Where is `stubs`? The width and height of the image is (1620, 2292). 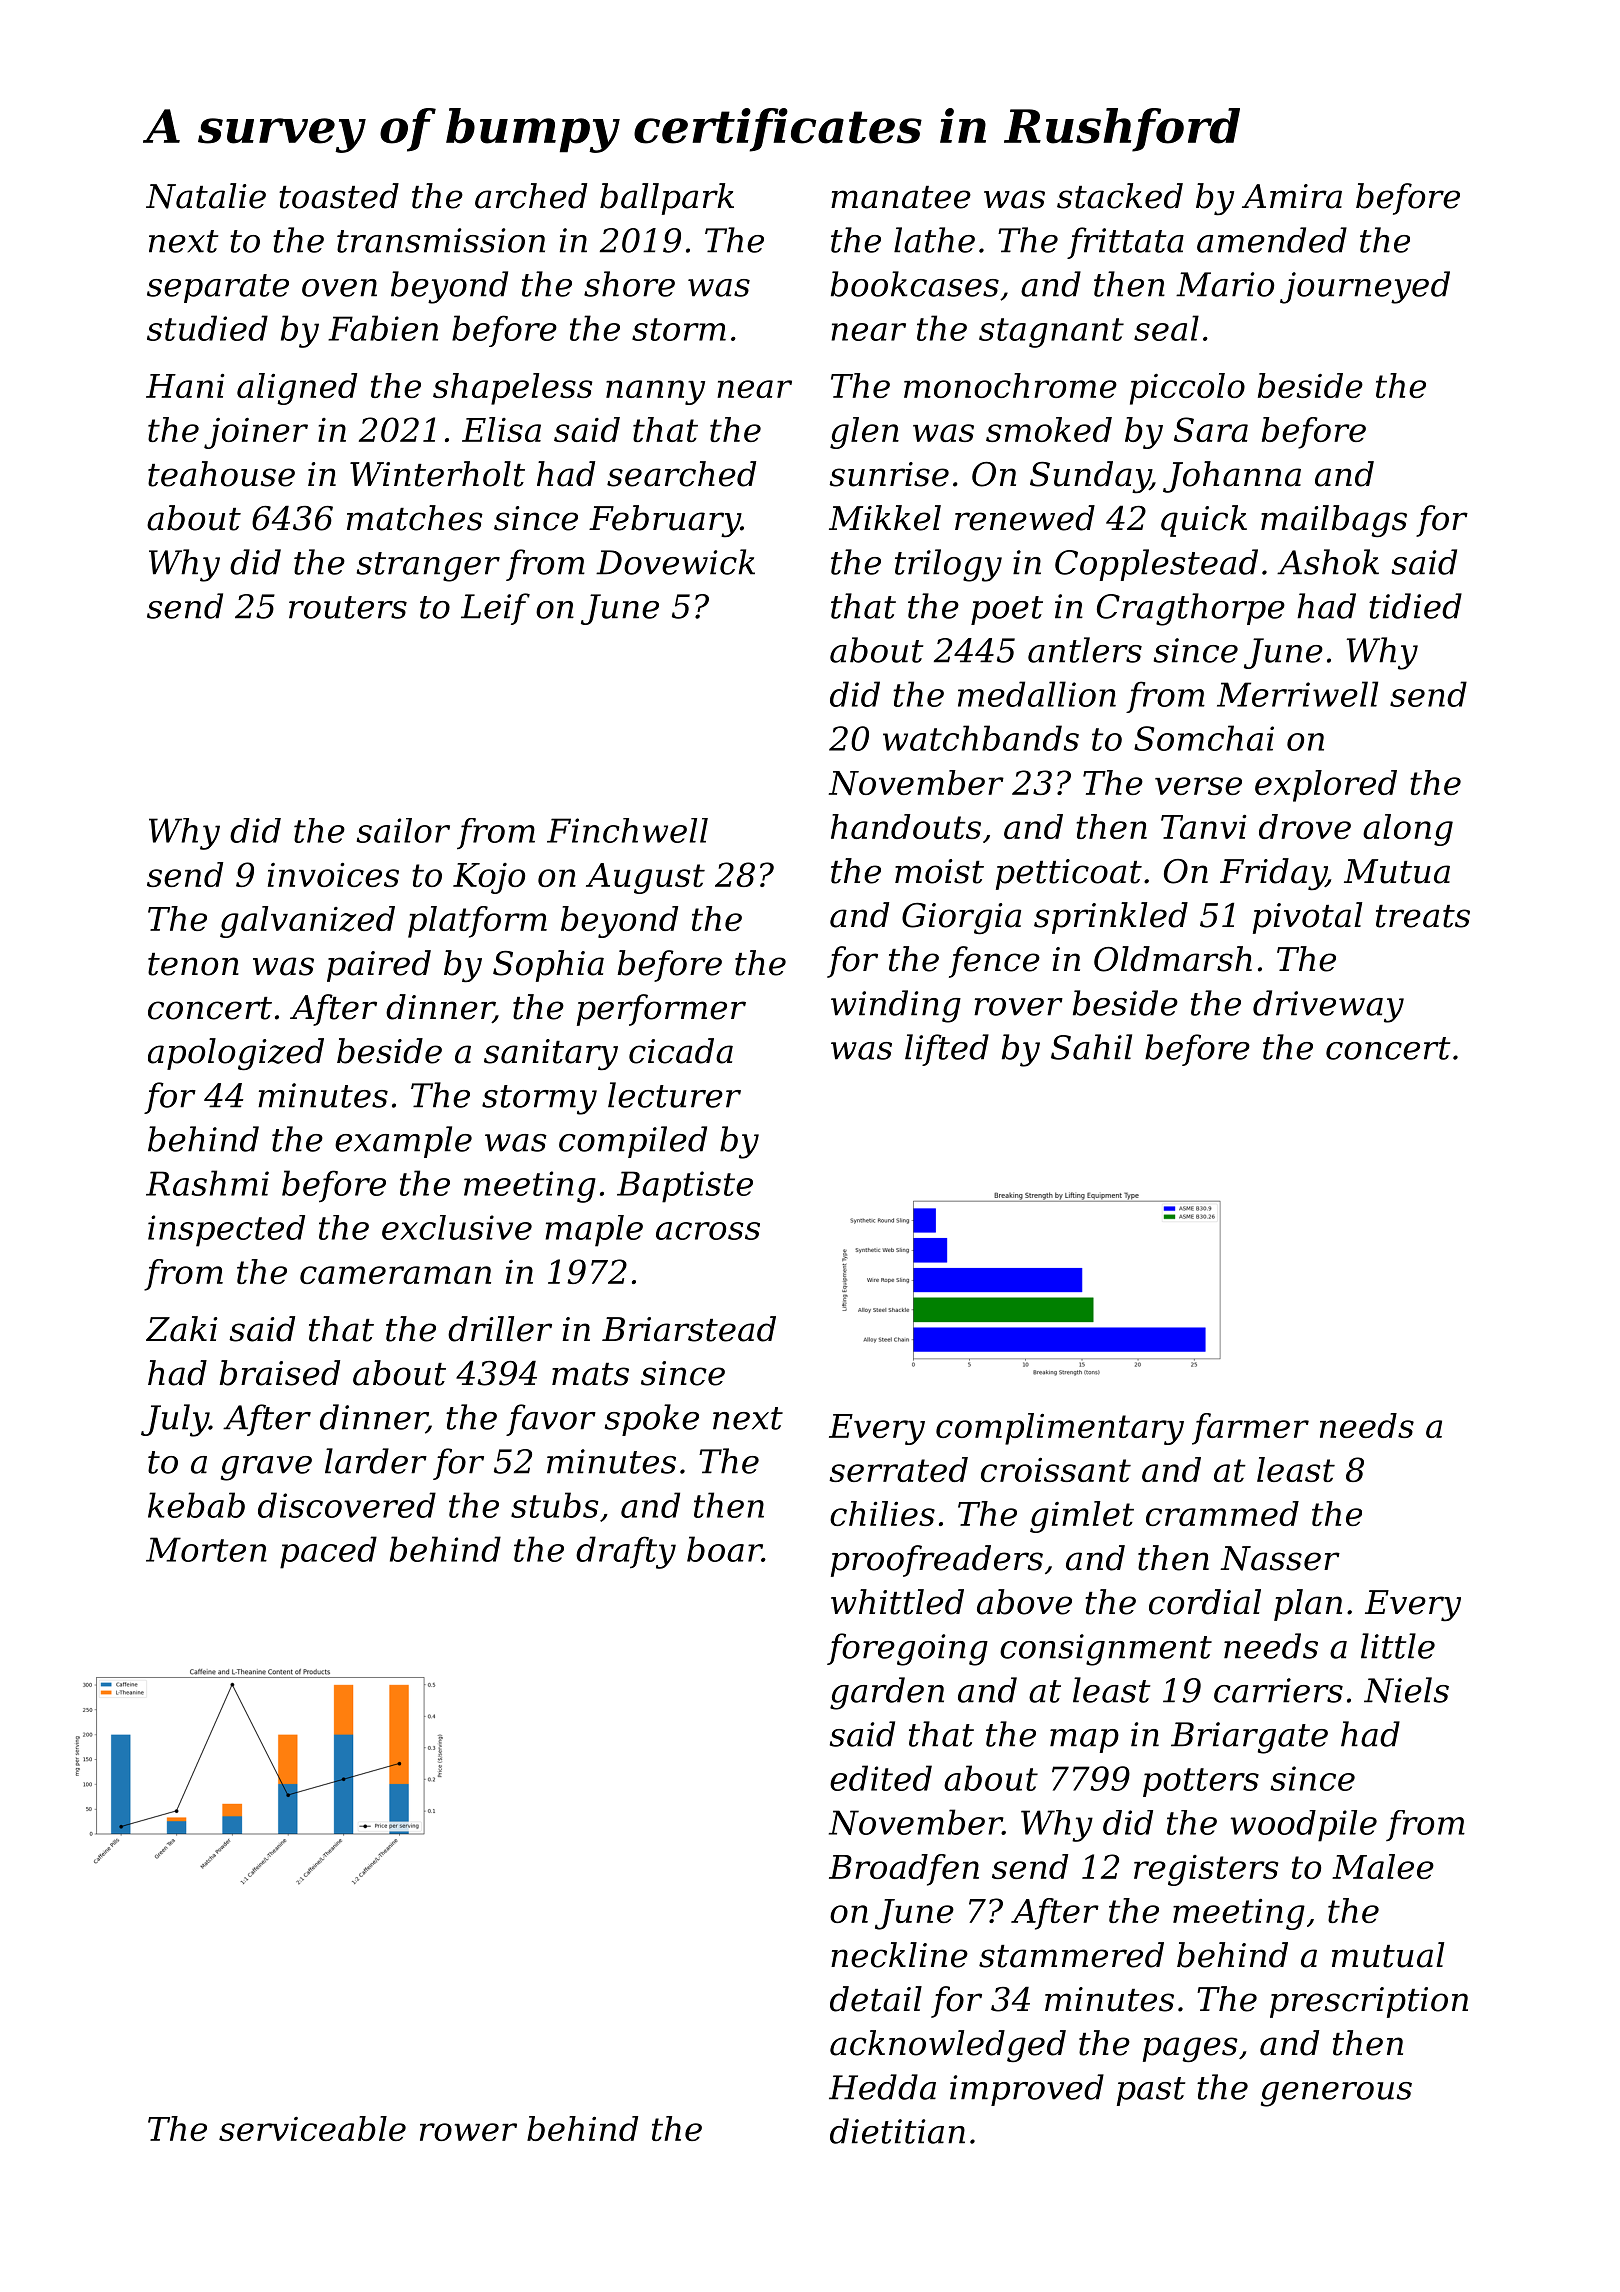 stubs is located at coordinates (554, 1505).
